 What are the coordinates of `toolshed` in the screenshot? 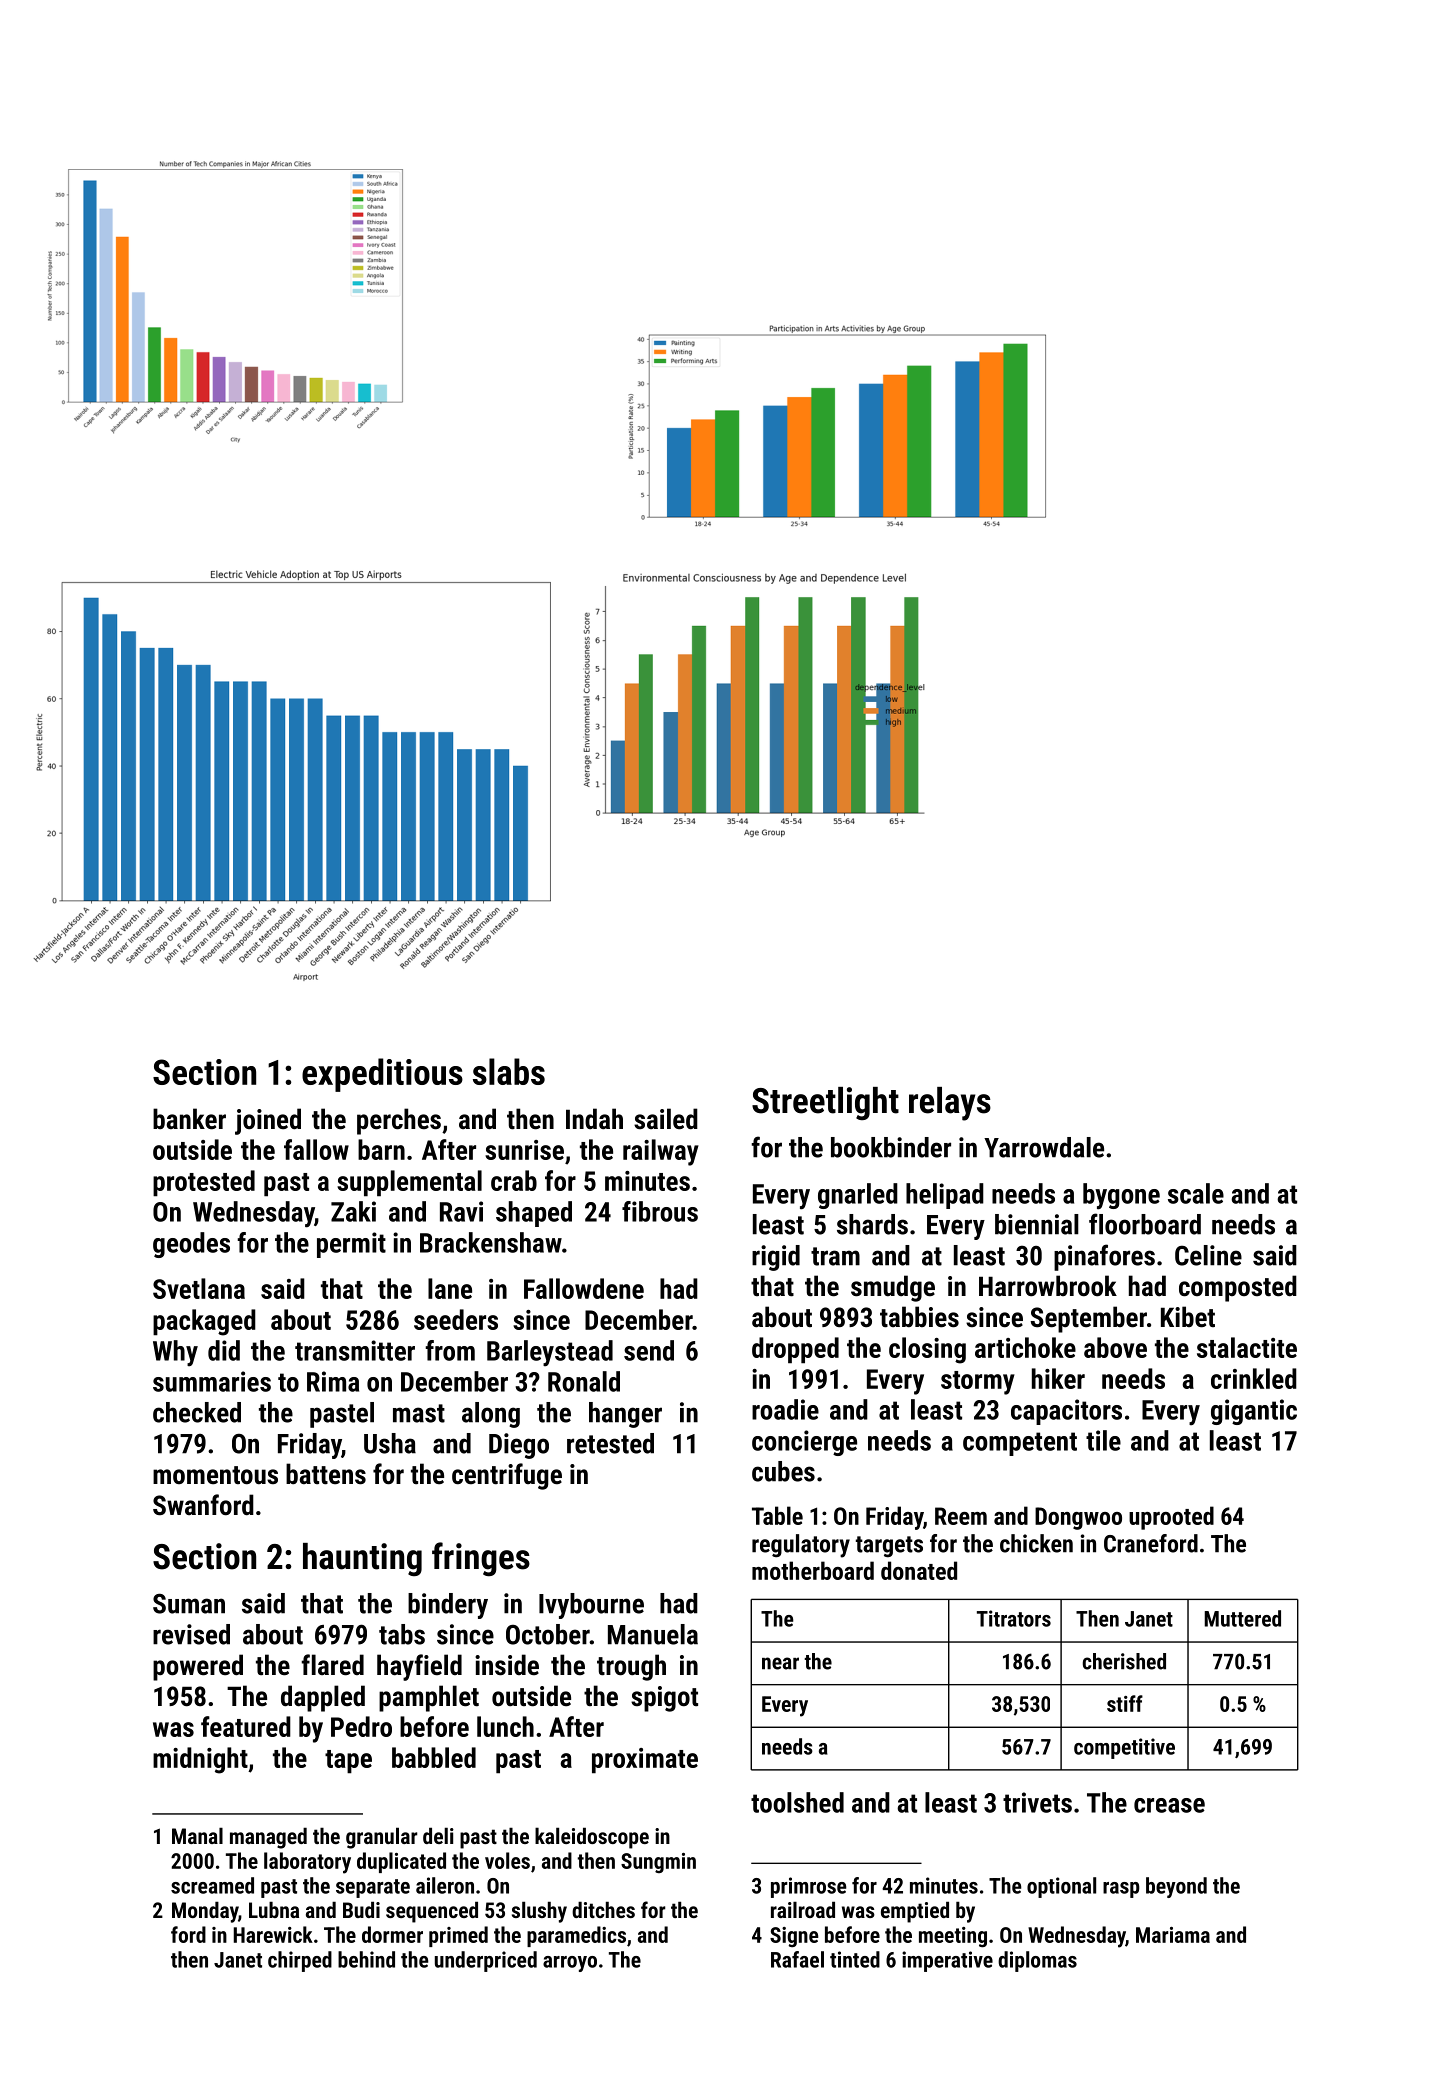 It's located at (797, 1802).
